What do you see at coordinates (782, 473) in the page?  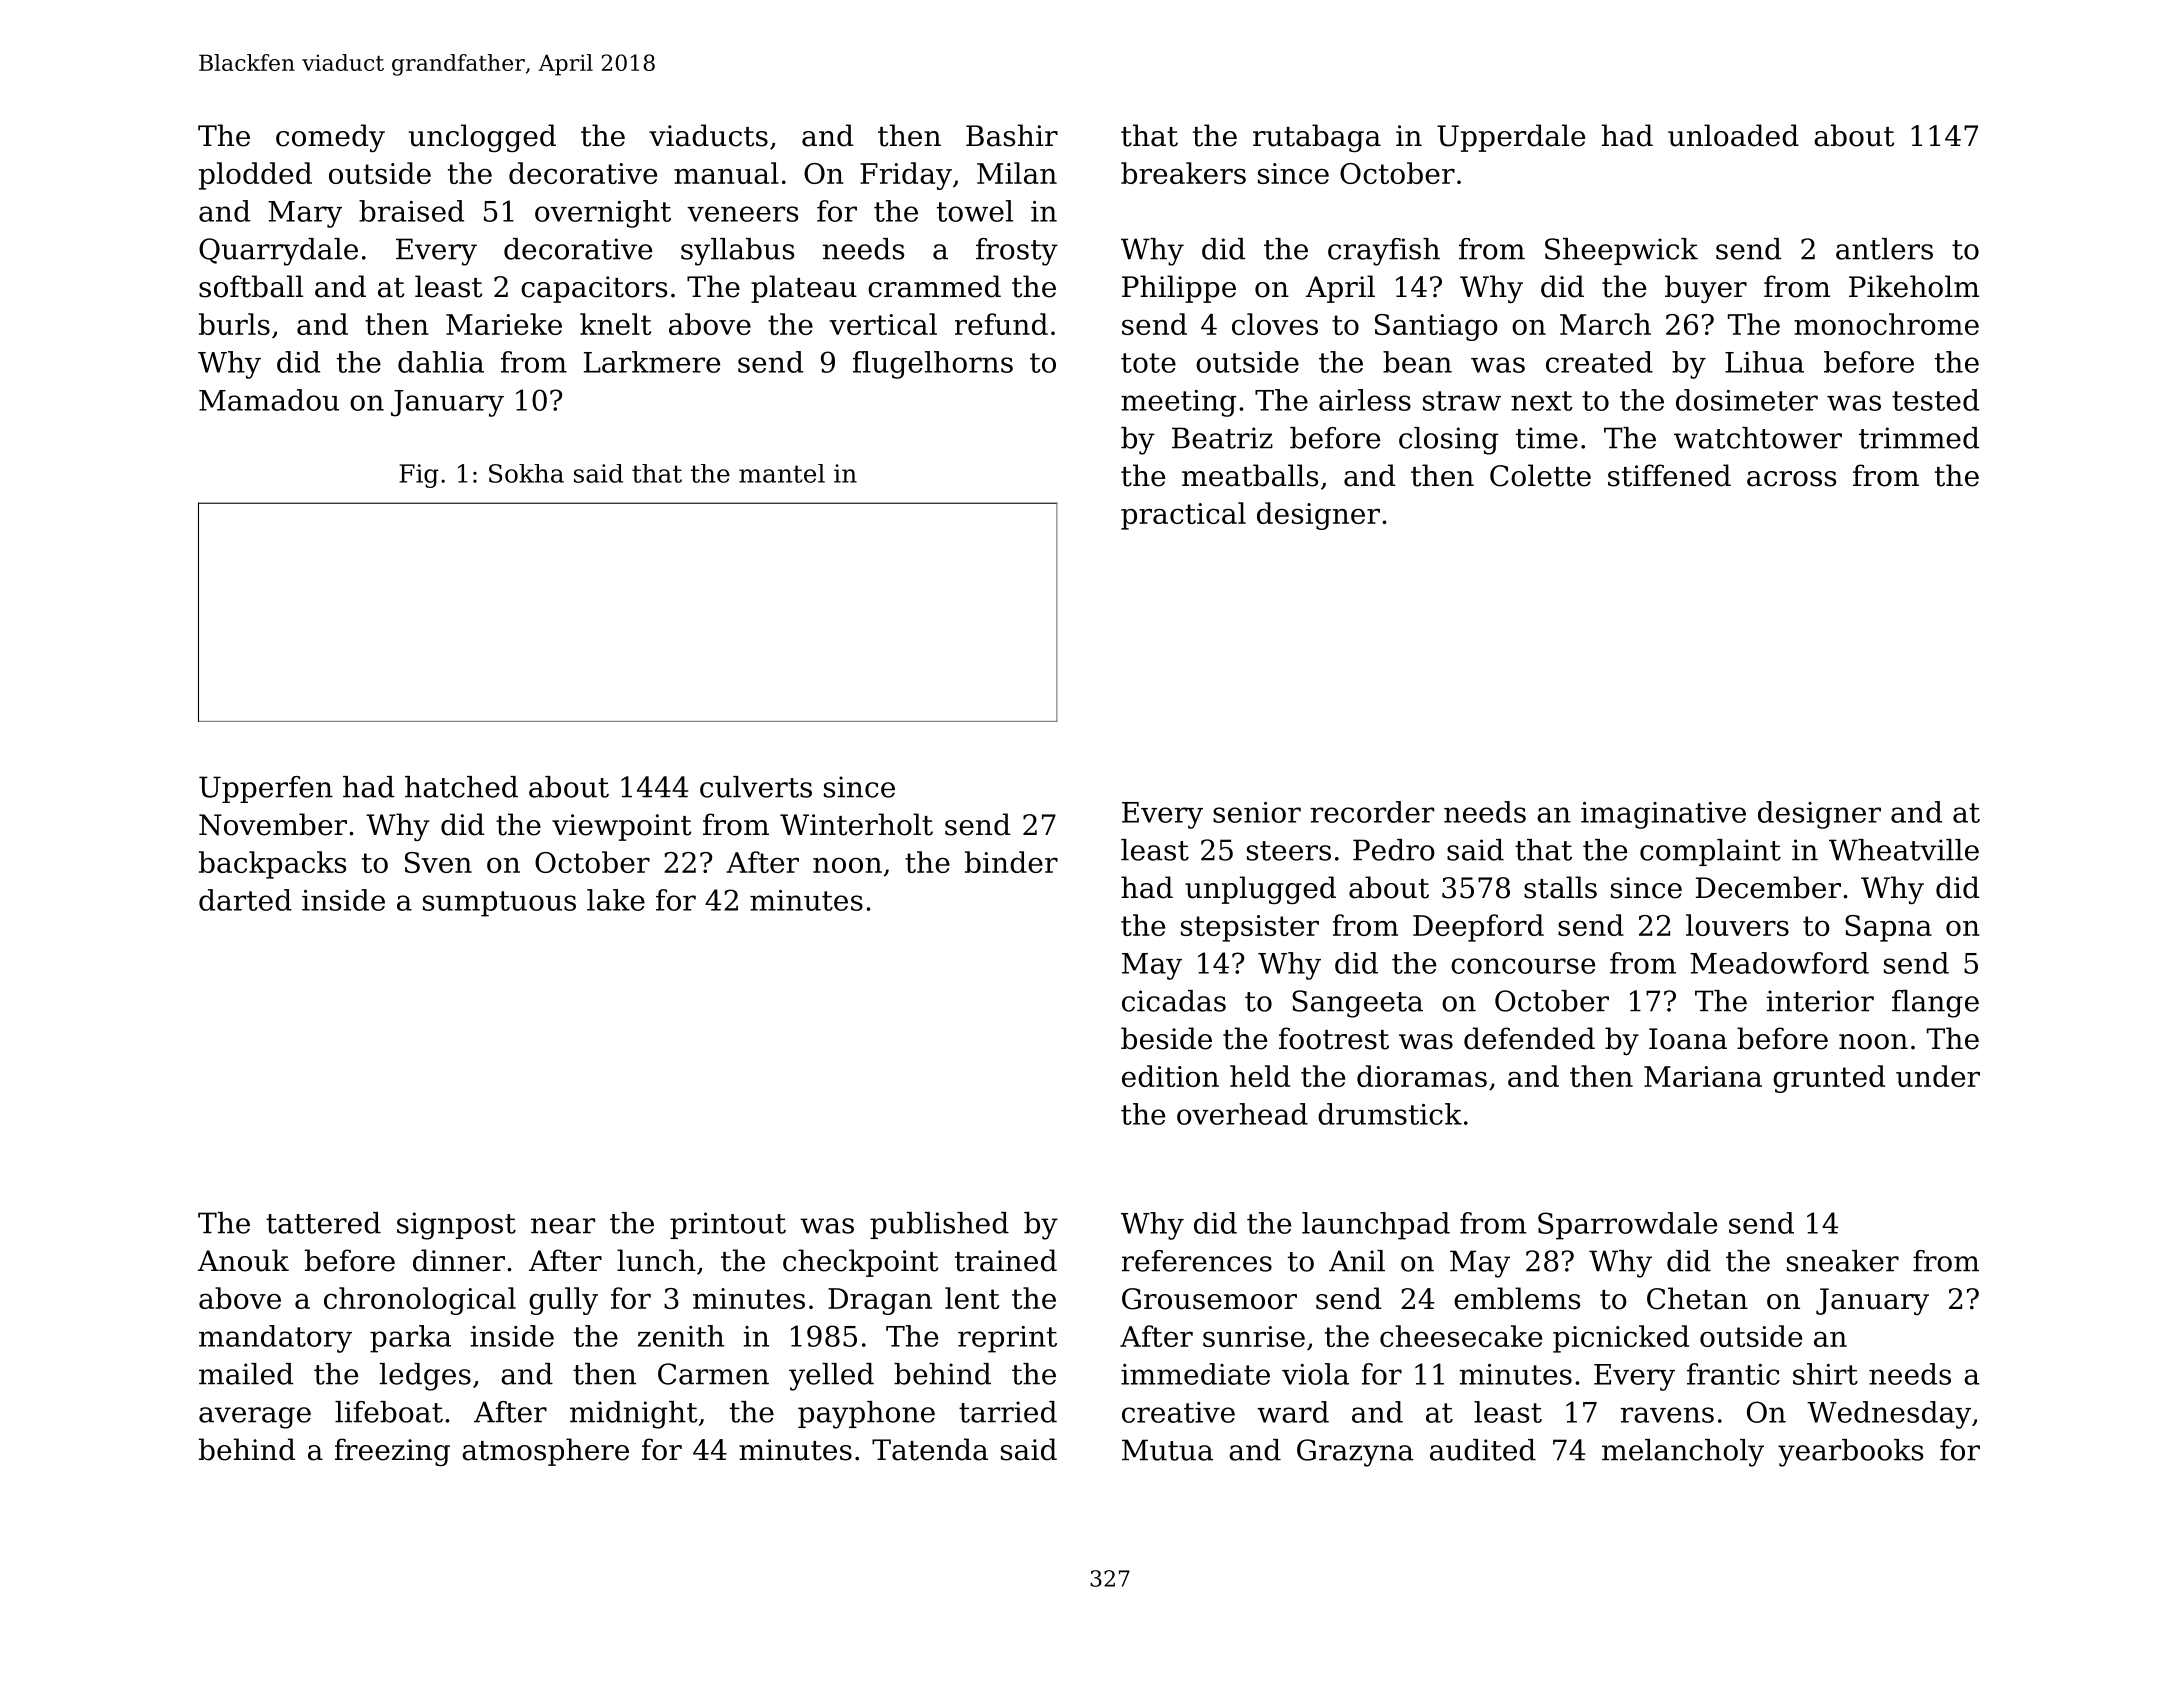 I see `mantel` at bounding box center [782, 473].
